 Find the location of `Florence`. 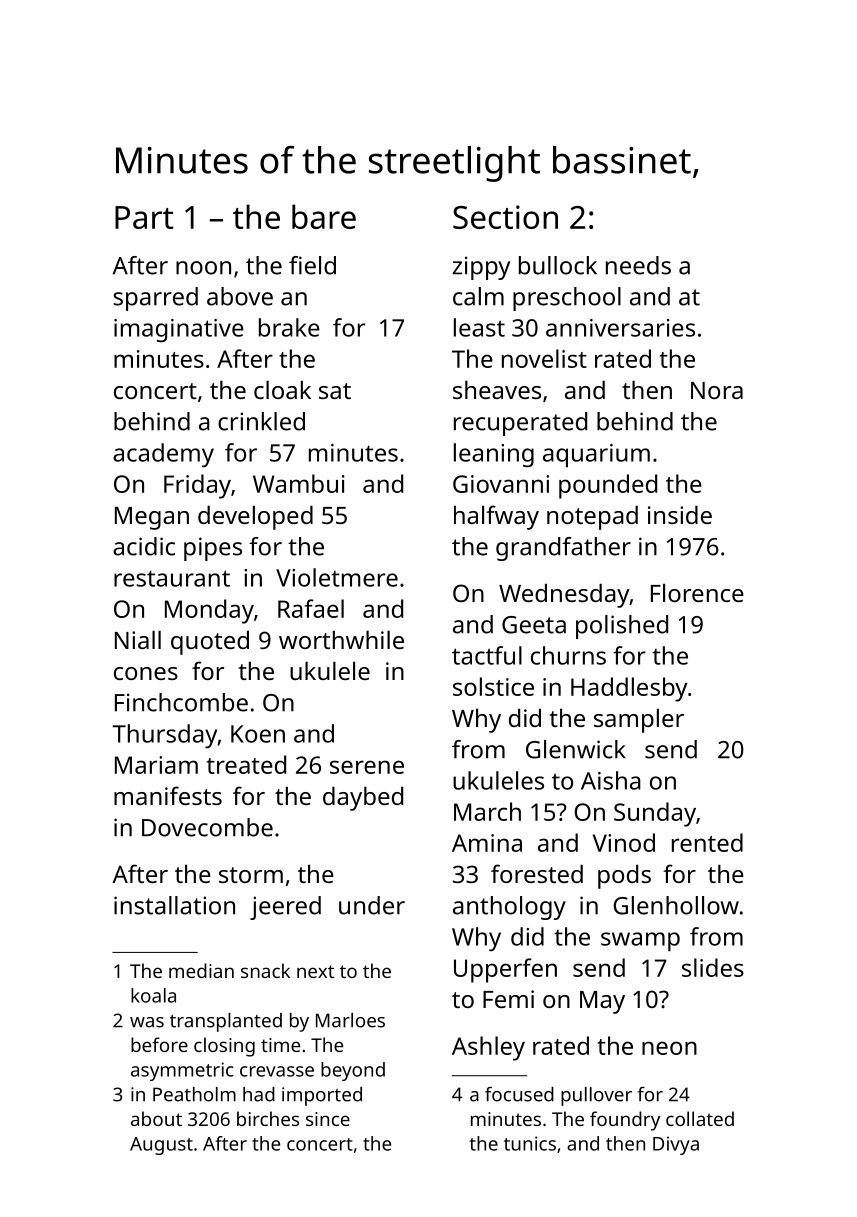

Florence is located at coordinates (697, 592).
